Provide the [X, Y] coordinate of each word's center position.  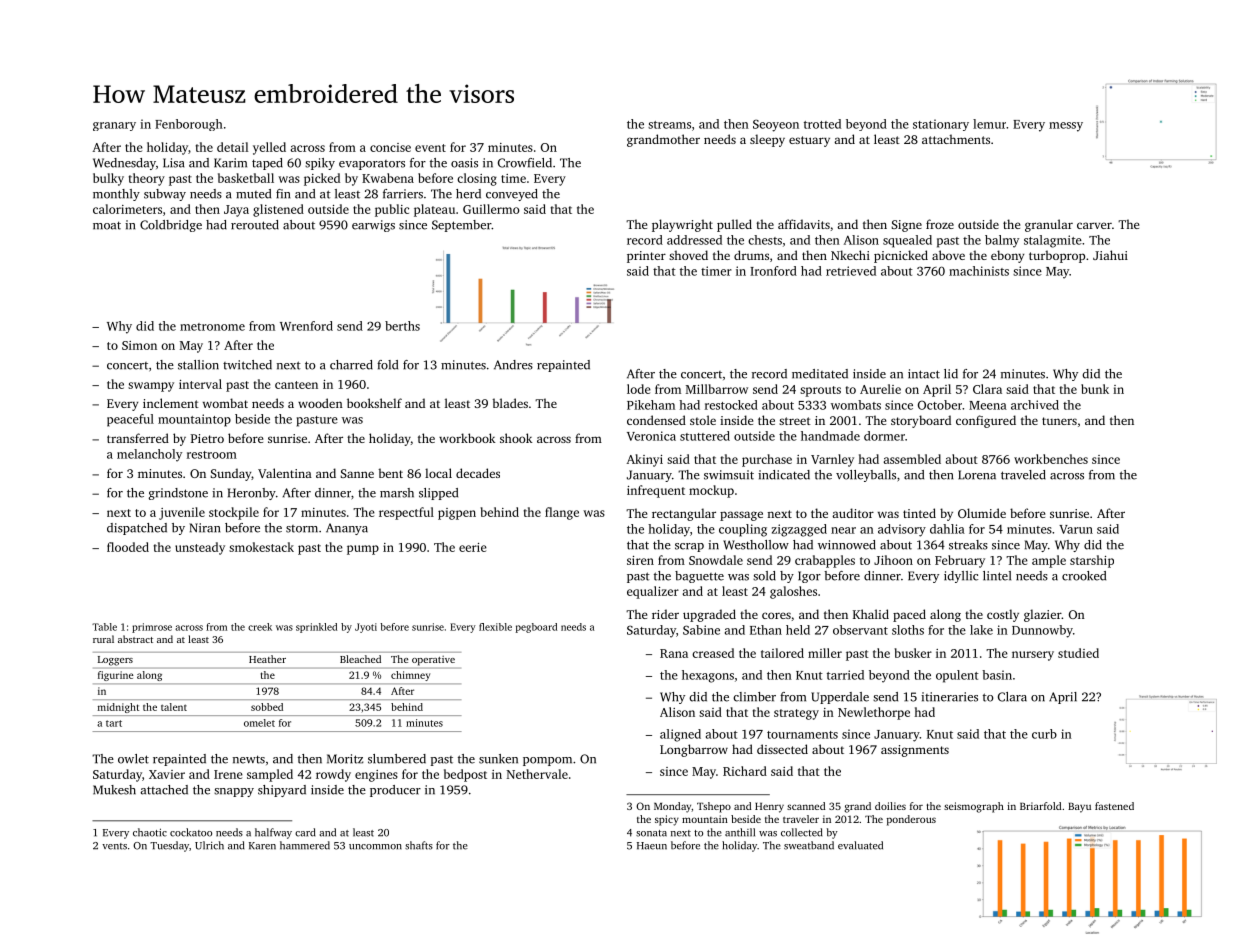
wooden [320, 403]
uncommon [375, 847]
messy [1066, 127]
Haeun [652, 846]
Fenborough [189, 125]
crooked [1084, 576]
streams [669, 125]
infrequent [656, 491]
